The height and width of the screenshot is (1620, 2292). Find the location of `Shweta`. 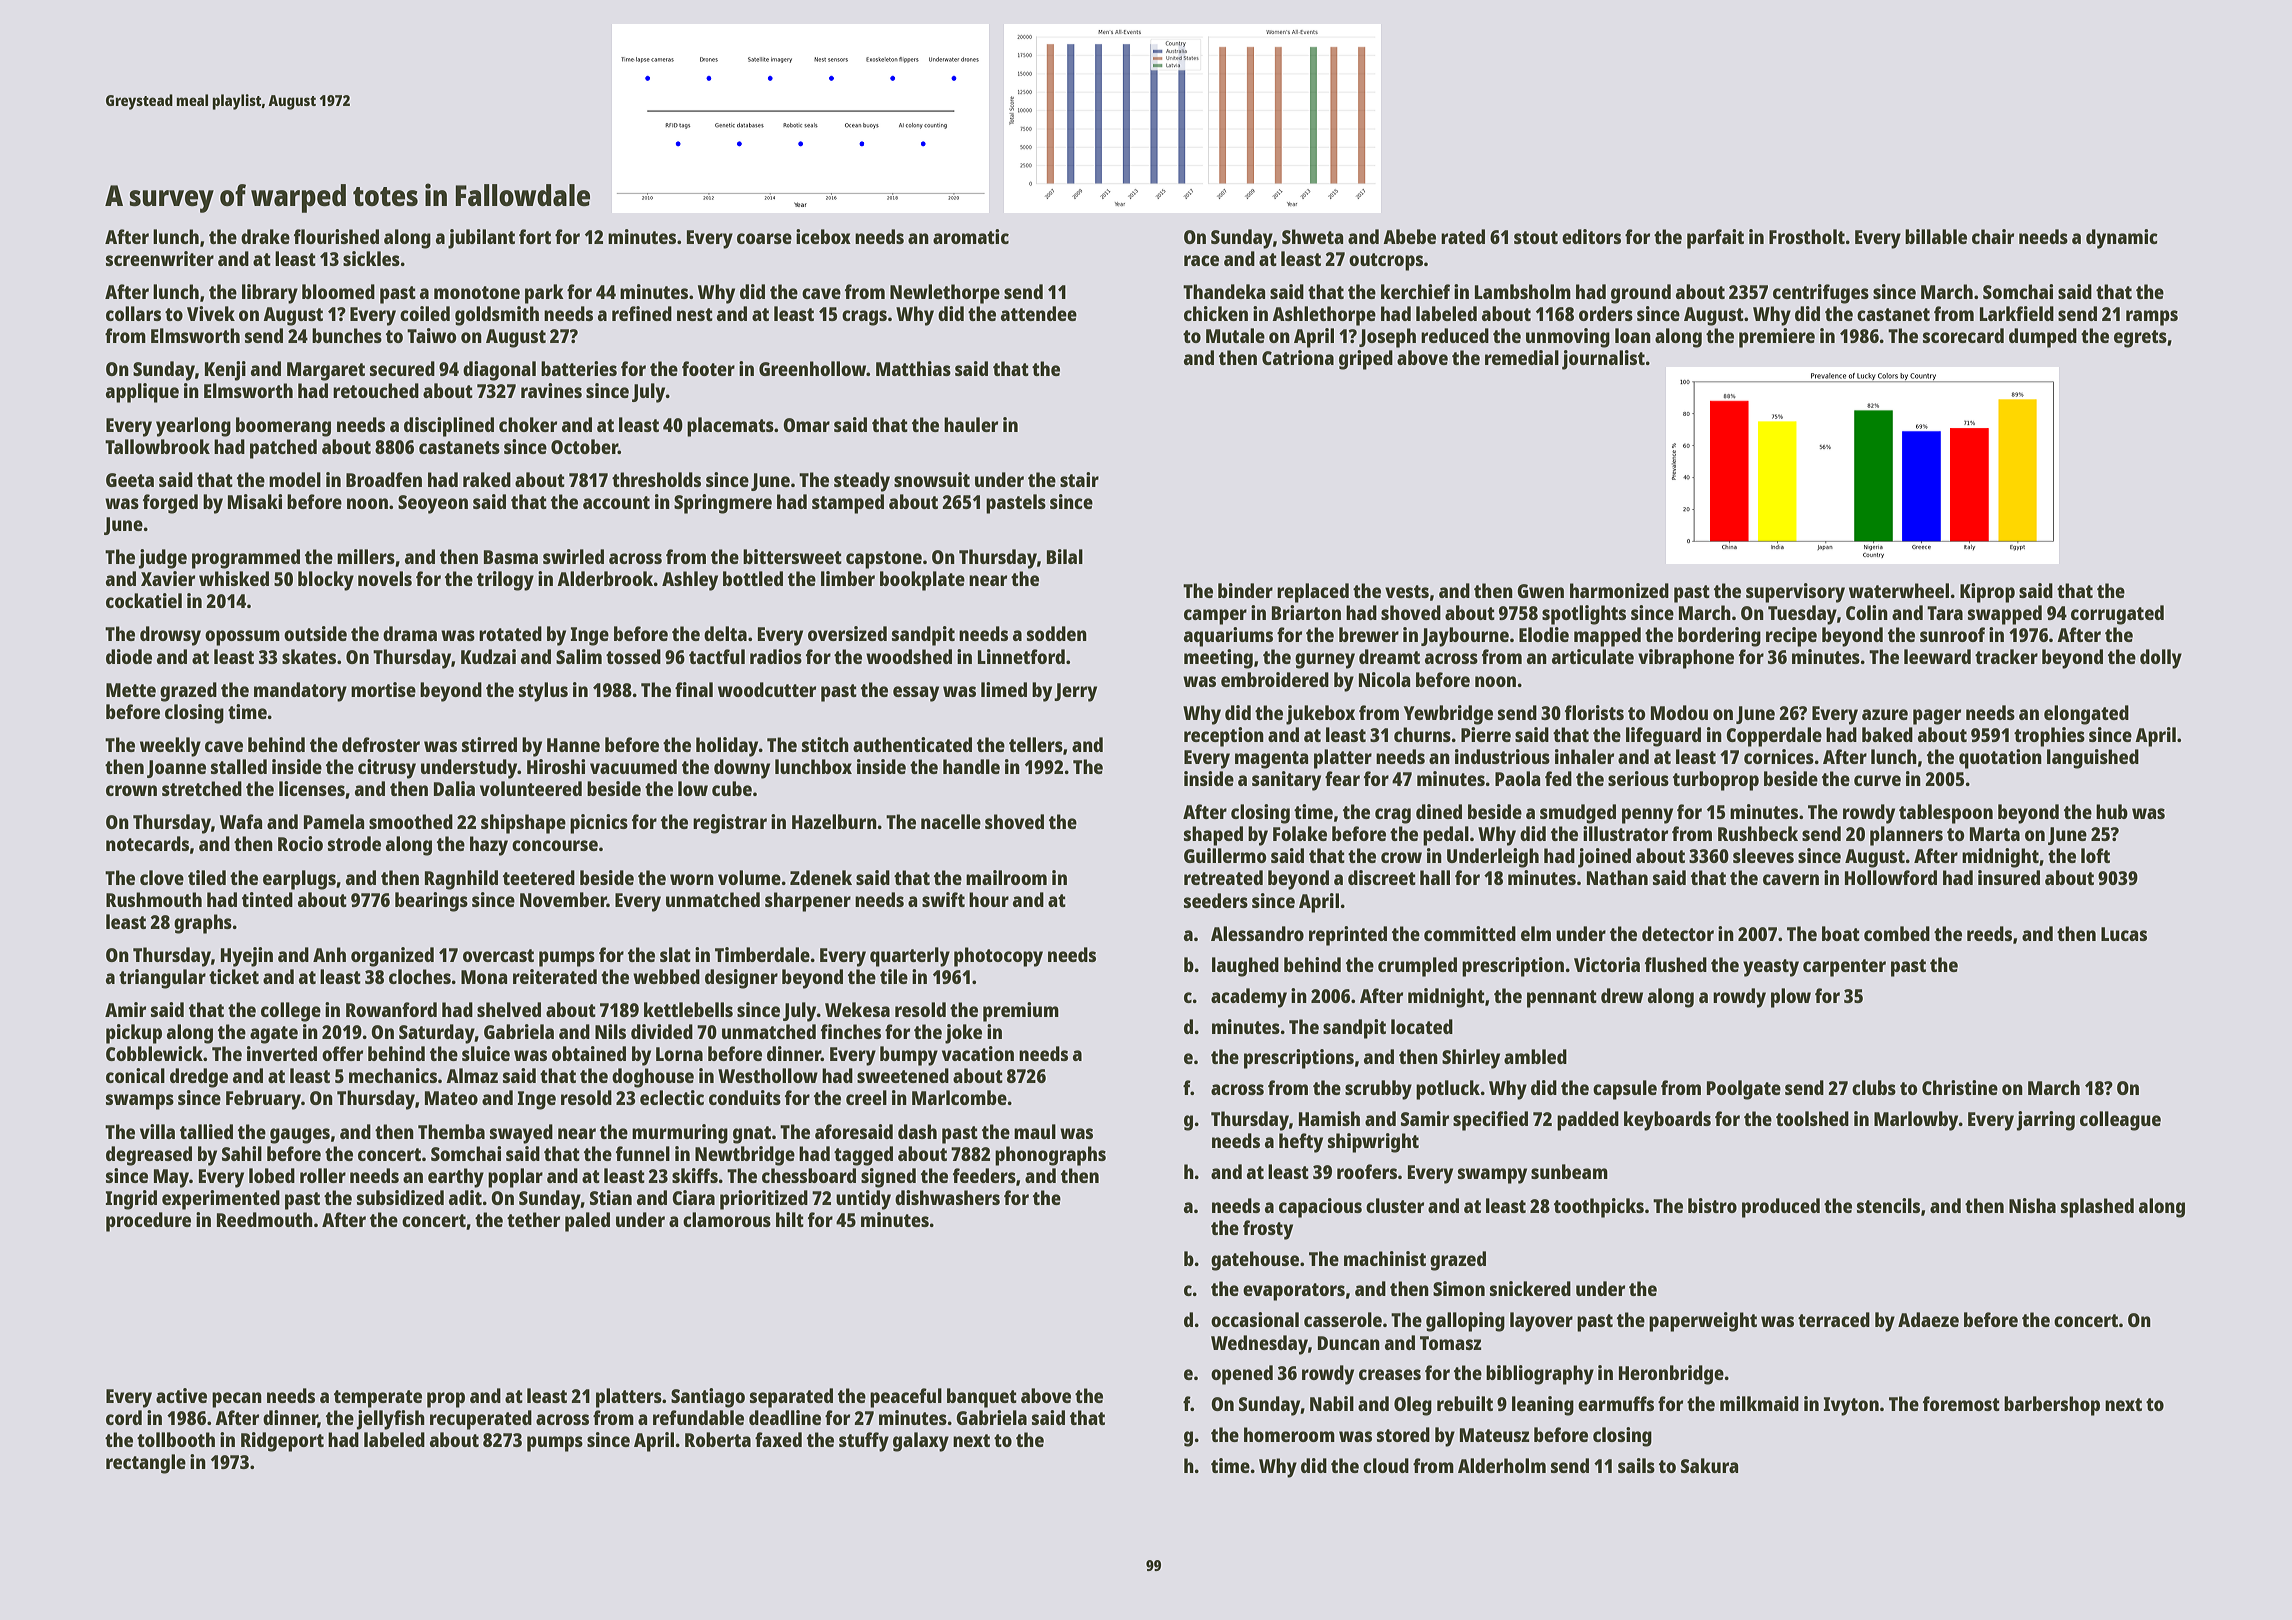

Shweta is located at coordinates (1312, 236).
